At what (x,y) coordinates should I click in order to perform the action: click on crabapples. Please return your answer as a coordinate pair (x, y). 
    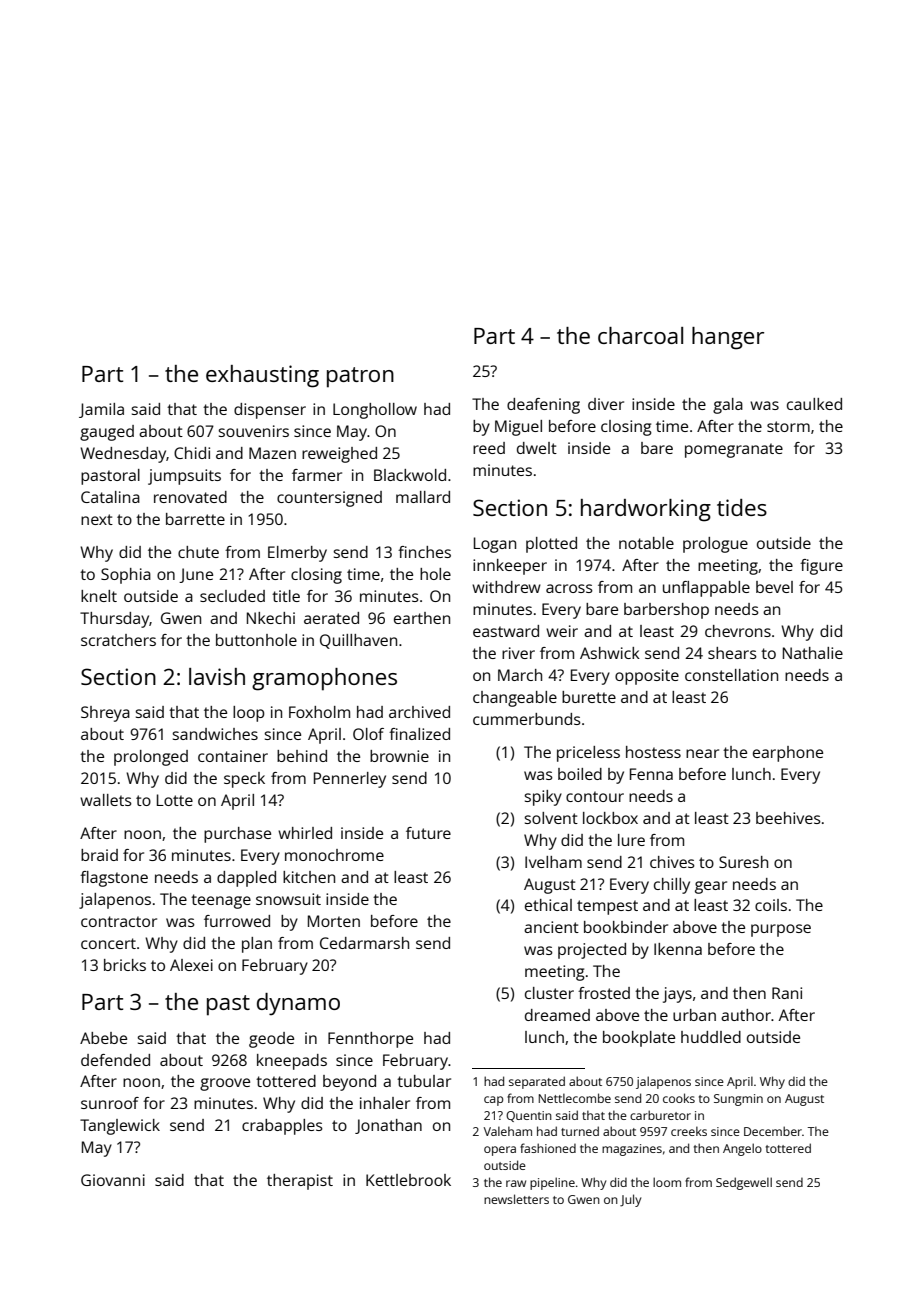
    Looking at the image, I should click on (282, 1127).
